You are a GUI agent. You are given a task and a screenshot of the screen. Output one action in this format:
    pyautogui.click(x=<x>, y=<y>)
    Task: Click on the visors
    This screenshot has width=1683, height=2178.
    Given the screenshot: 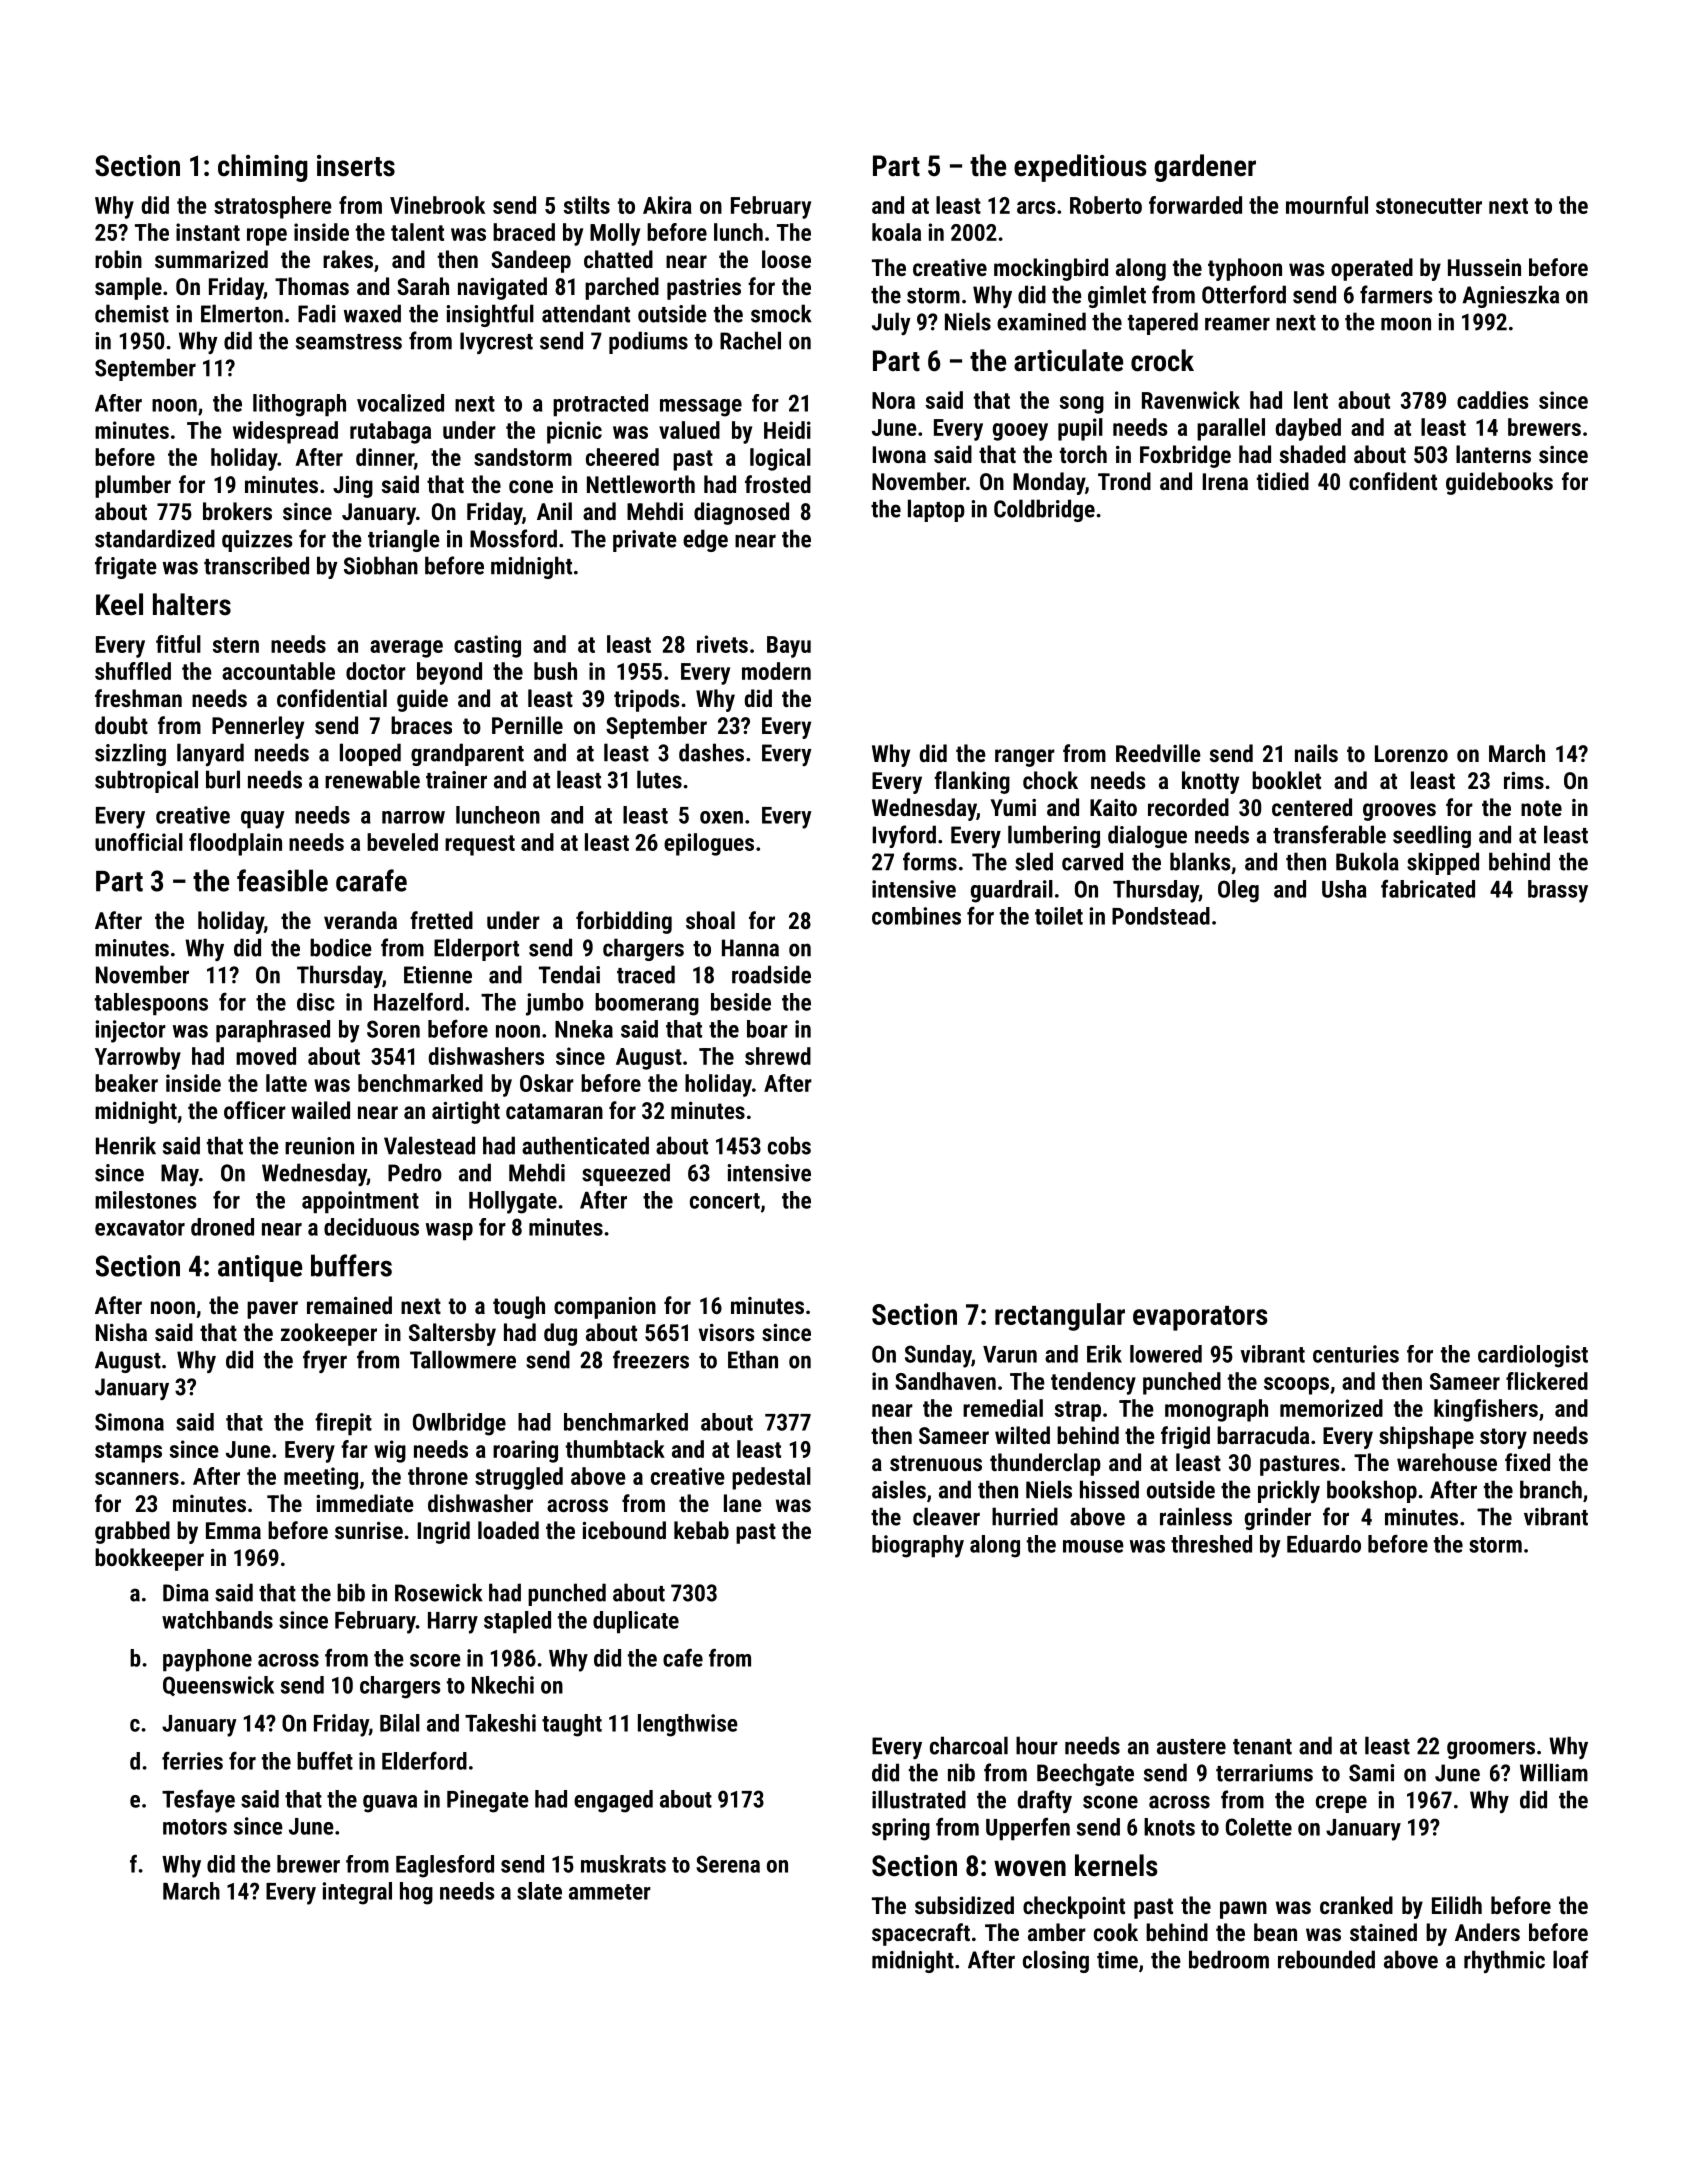 What is the action you would take?
    pyautogui.click(x=727, y=1332)
